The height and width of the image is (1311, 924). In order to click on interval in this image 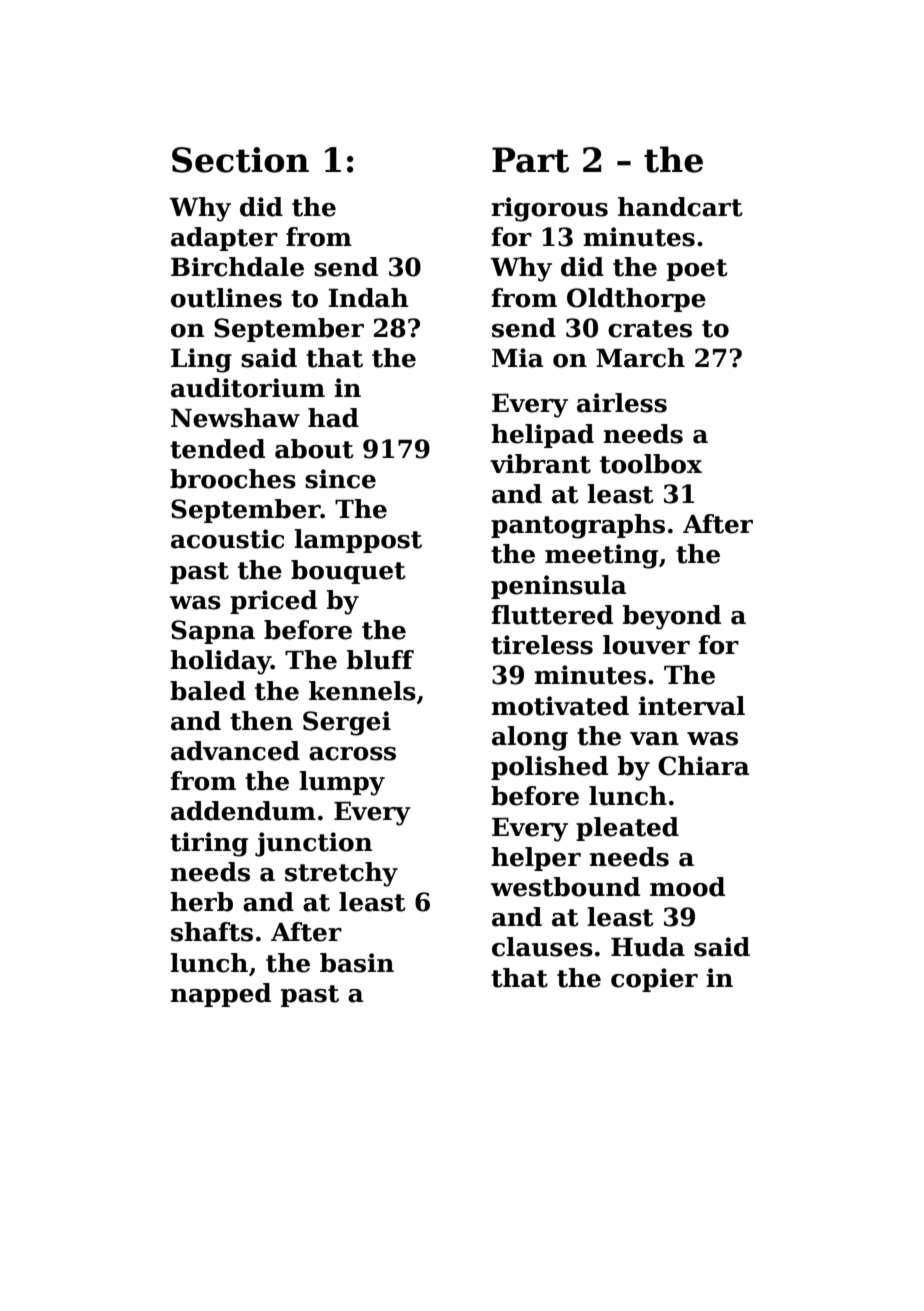, I will do `click(691, 706)`.
